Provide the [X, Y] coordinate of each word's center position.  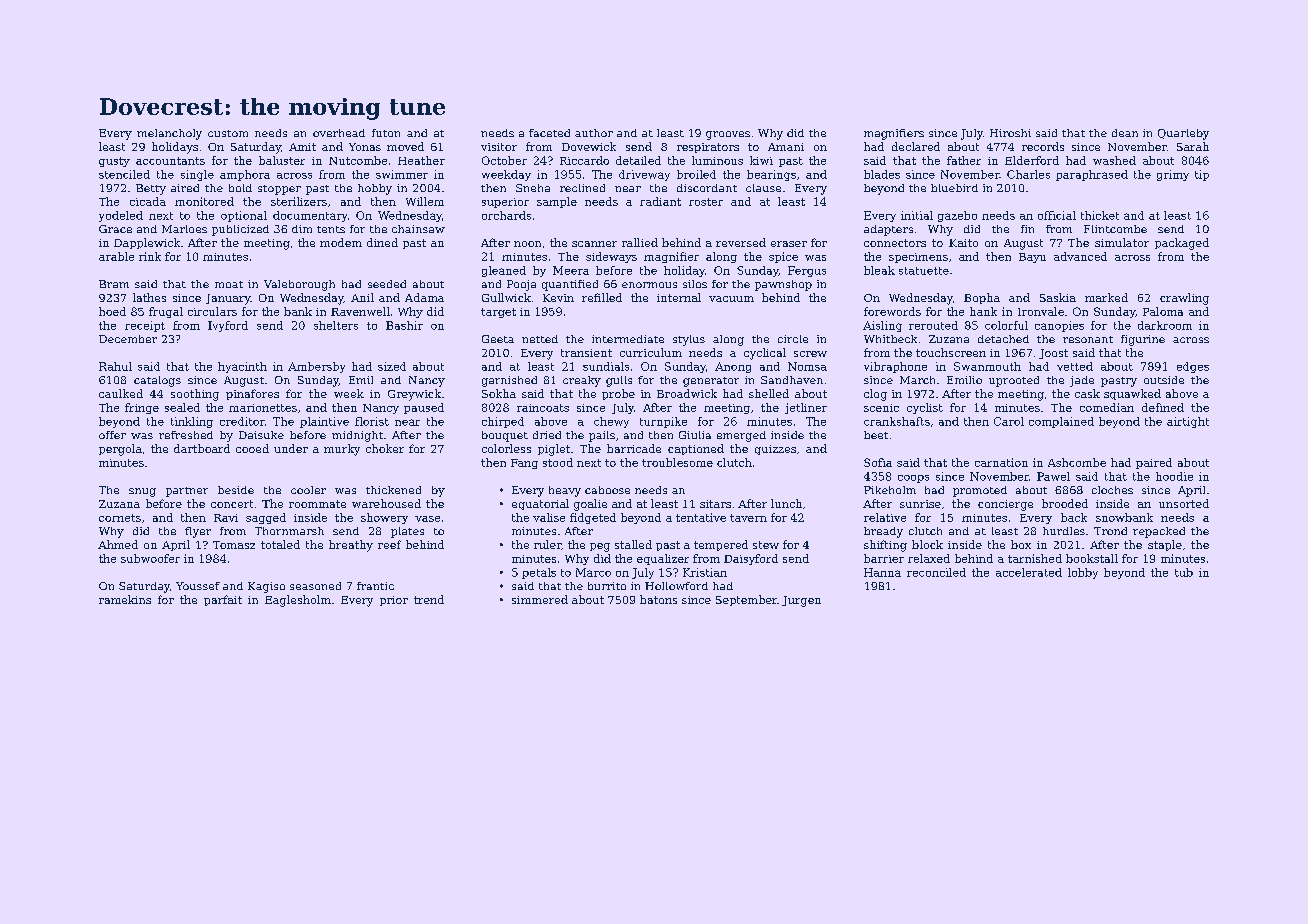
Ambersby [316, 367]
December [128, 339]
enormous [649, 285]
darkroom [1165, 325]
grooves [728, 135]
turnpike [663, 422]
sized [392, 366]
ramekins [125, 599]
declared [916, 146]
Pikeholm [890, 490]
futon [386, 133]
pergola [120, 450]
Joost [1053, 354]
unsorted [1184, 503]
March [917, 380]
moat [229, 284]
